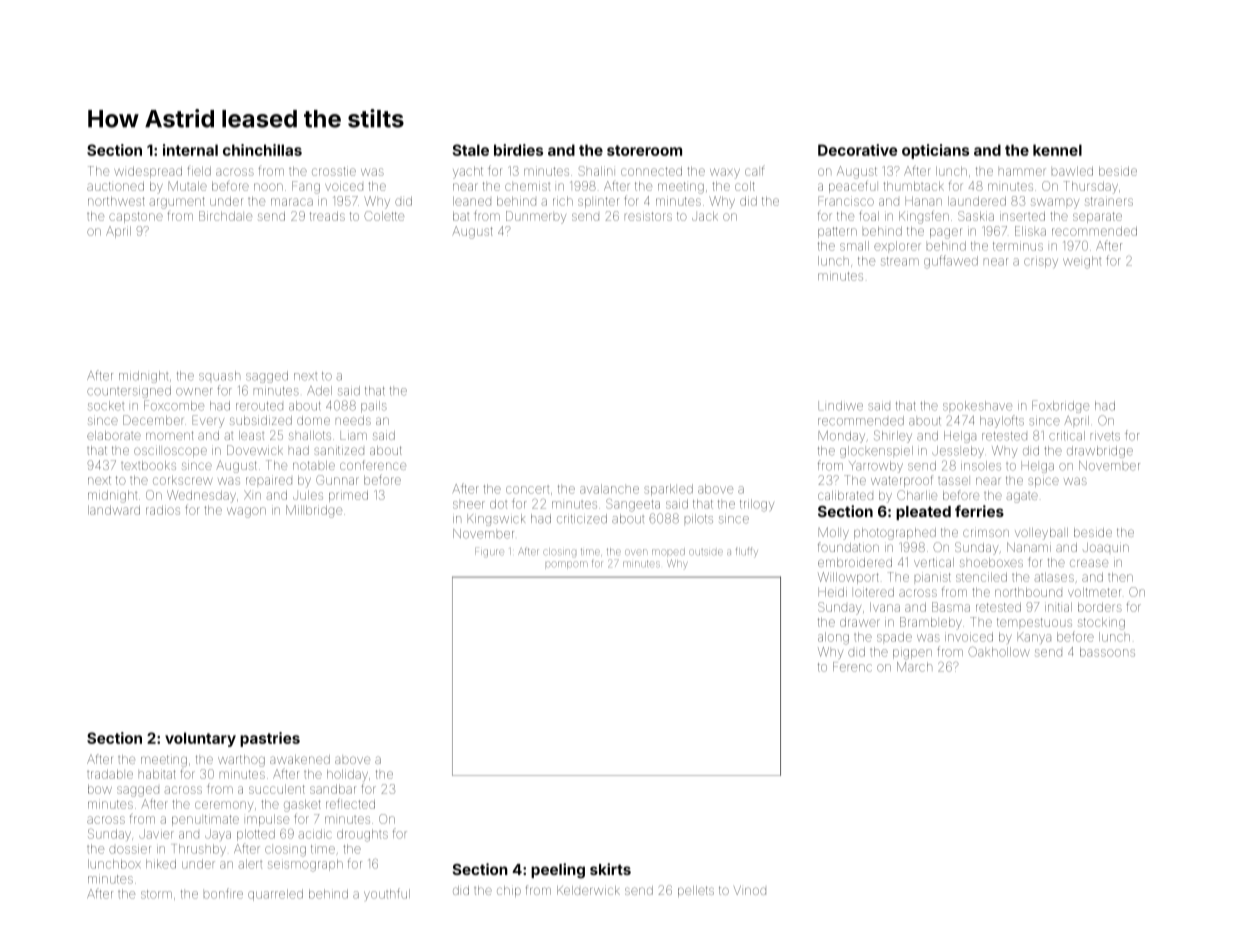 This screenshot has height=952, width=1233. Describe the element at coordinates (913, 186) in the screenshot. I see `thumbtack` at that location.
